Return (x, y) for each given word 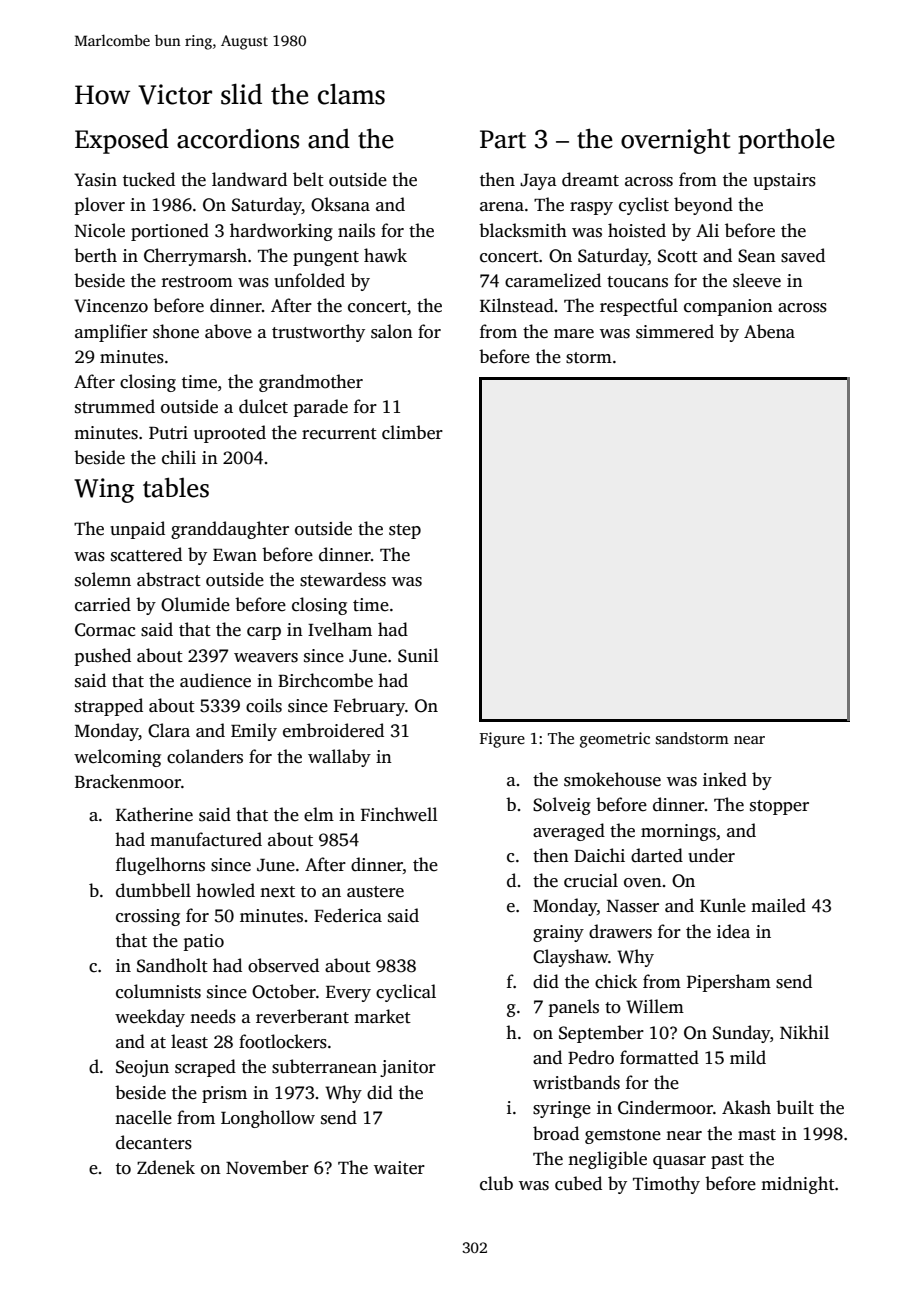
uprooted (230, 434)
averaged (569, 832)
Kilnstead (517, 305)
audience (215, 680)
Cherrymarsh (195, 257)
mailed (778, 905)
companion (728, 307)
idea (733, 931)
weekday (150, 1018)
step (405, 531)
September (601, 1034)
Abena (769, 331)
